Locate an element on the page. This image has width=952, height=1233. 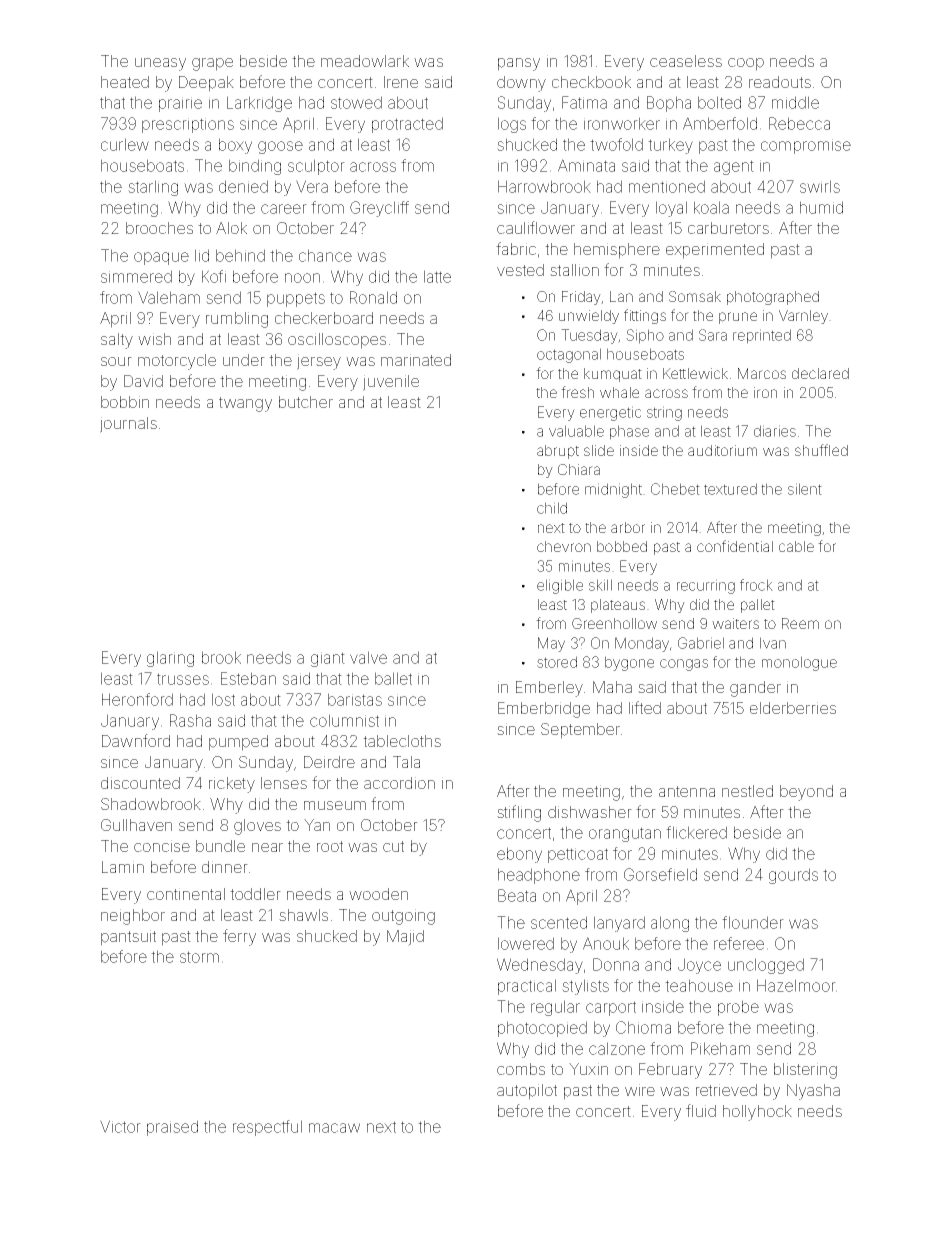
grape is located at coordinates (212, 64).
